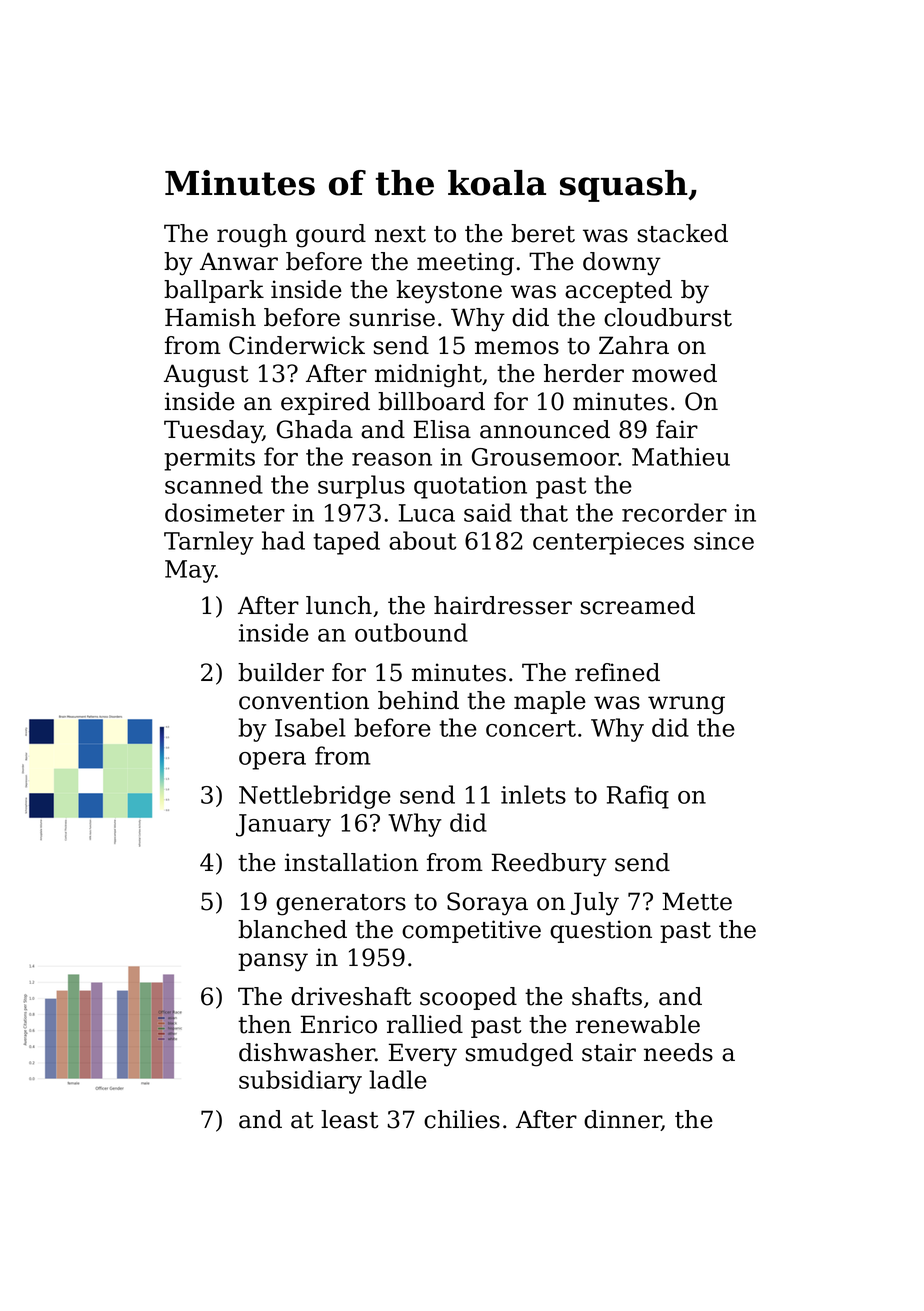 The height and width of the screenshot is (1311, 924). What do you see at coordinates (543, 233) in the screenshot?
I see `beret` at bounding box center [543, 233].
